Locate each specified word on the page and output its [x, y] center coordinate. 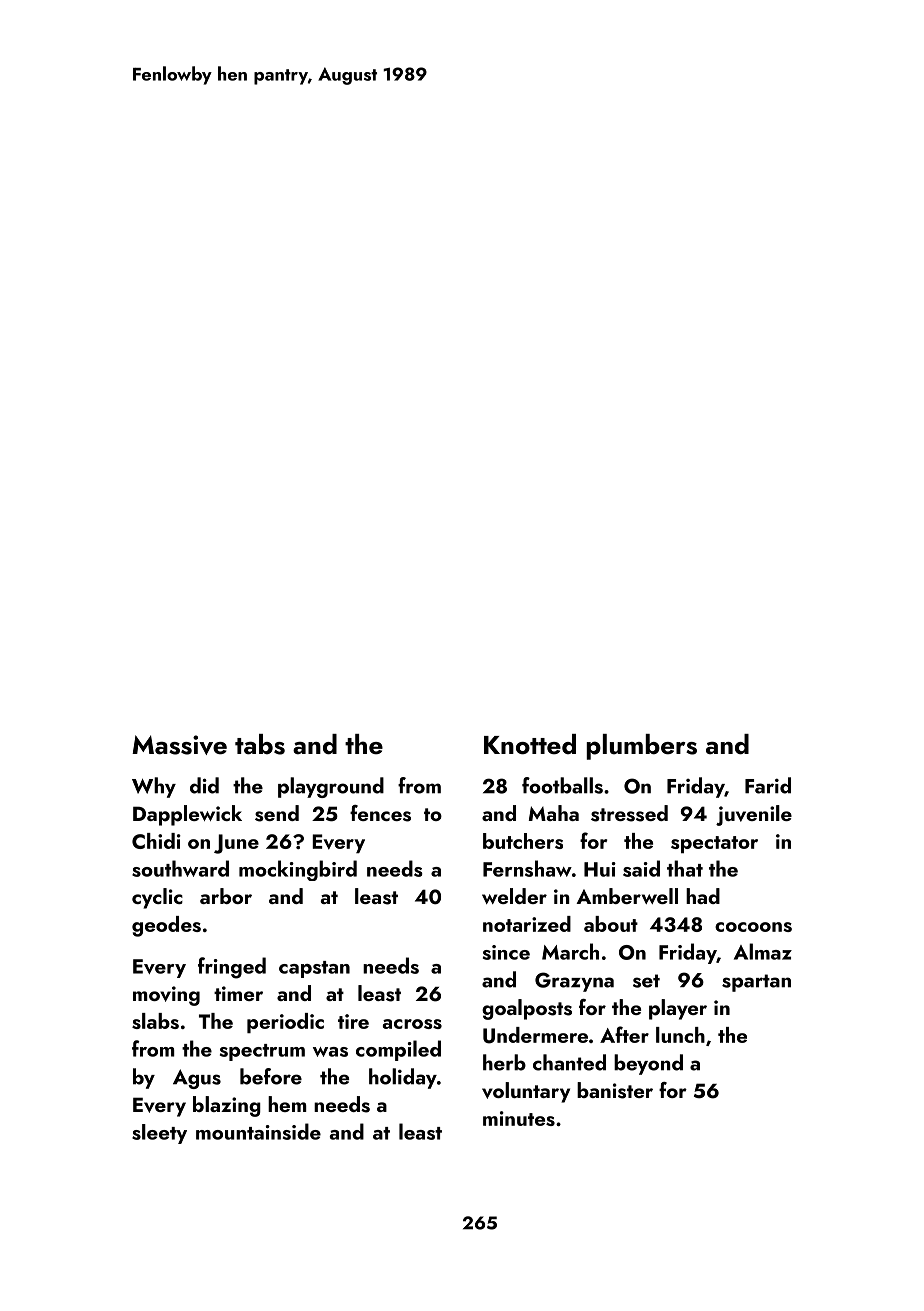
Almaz [763, 951]
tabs [260, 744]
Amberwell [627, 896]
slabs [155, 1021]
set [646, 981]
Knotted [530, 744]
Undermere [535, 1035]
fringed [232, 968]
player [678, 1009]
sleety [159, 1134]
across [412, 1024]
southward [180, 868]
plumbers [641, 747]
